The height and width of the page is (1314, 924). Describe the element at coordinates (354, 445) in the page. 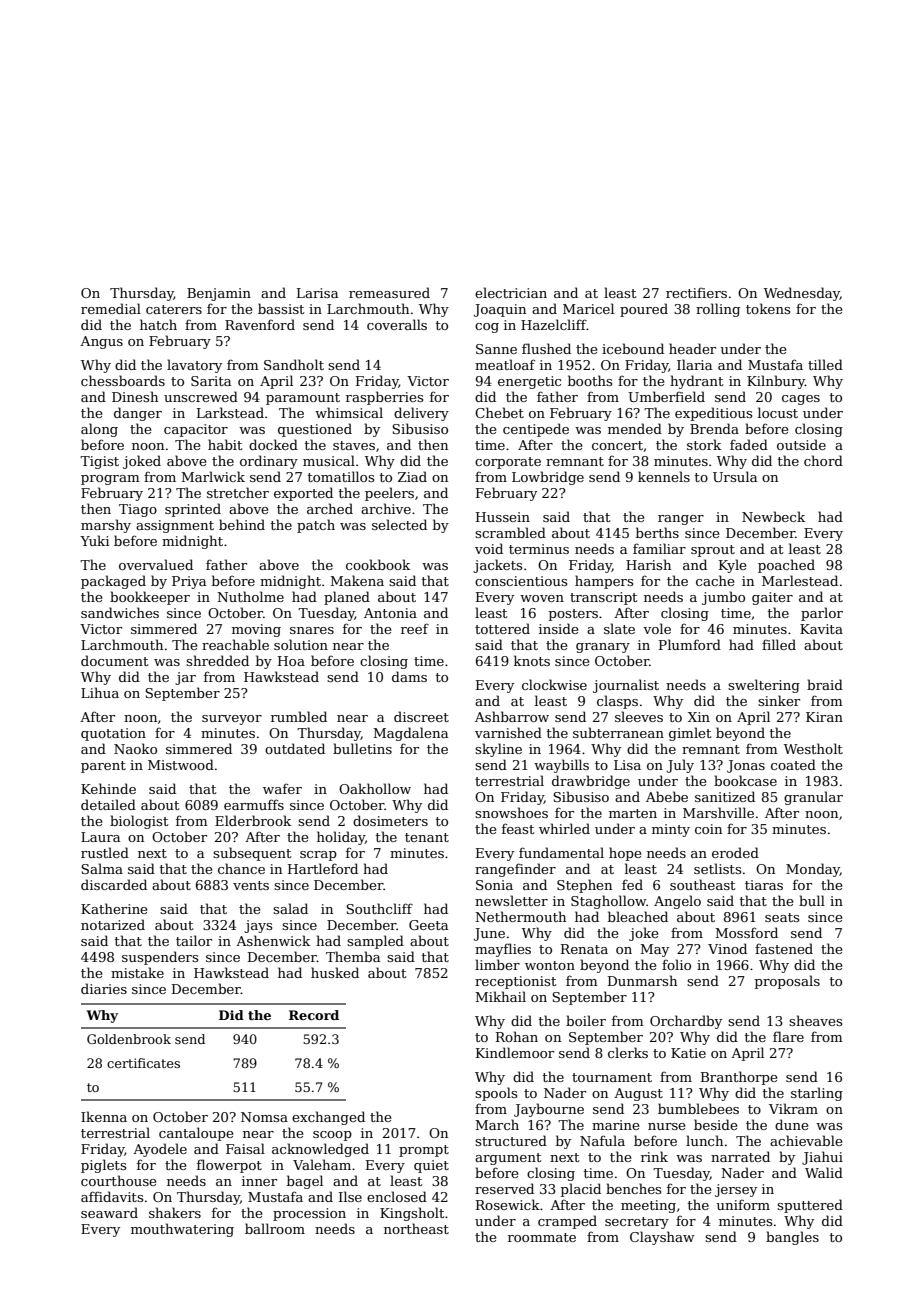

I see `staves` at that location.
